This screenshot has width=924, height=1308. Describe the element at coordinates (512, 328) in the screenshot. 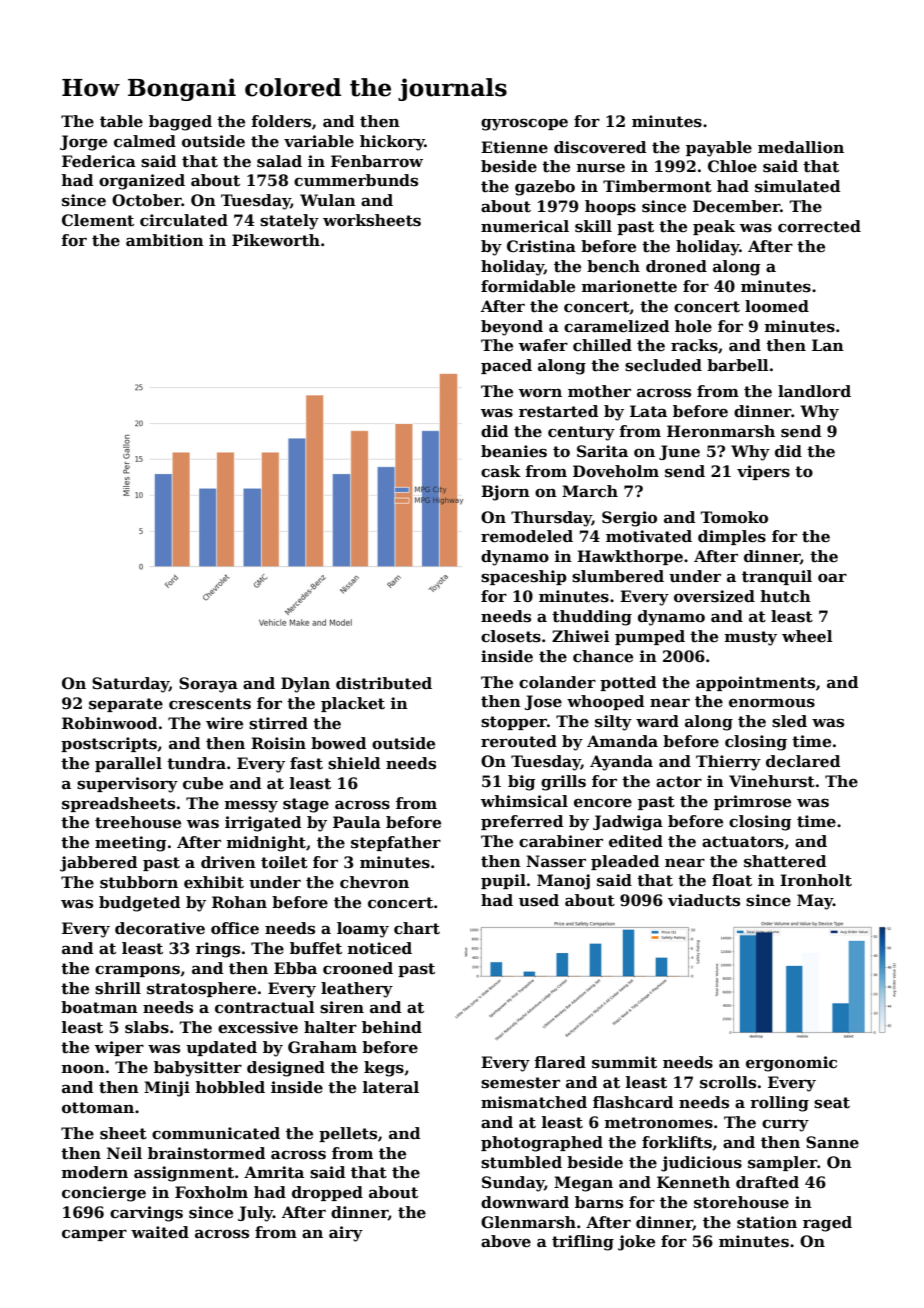

I see `beyond` at that location.
